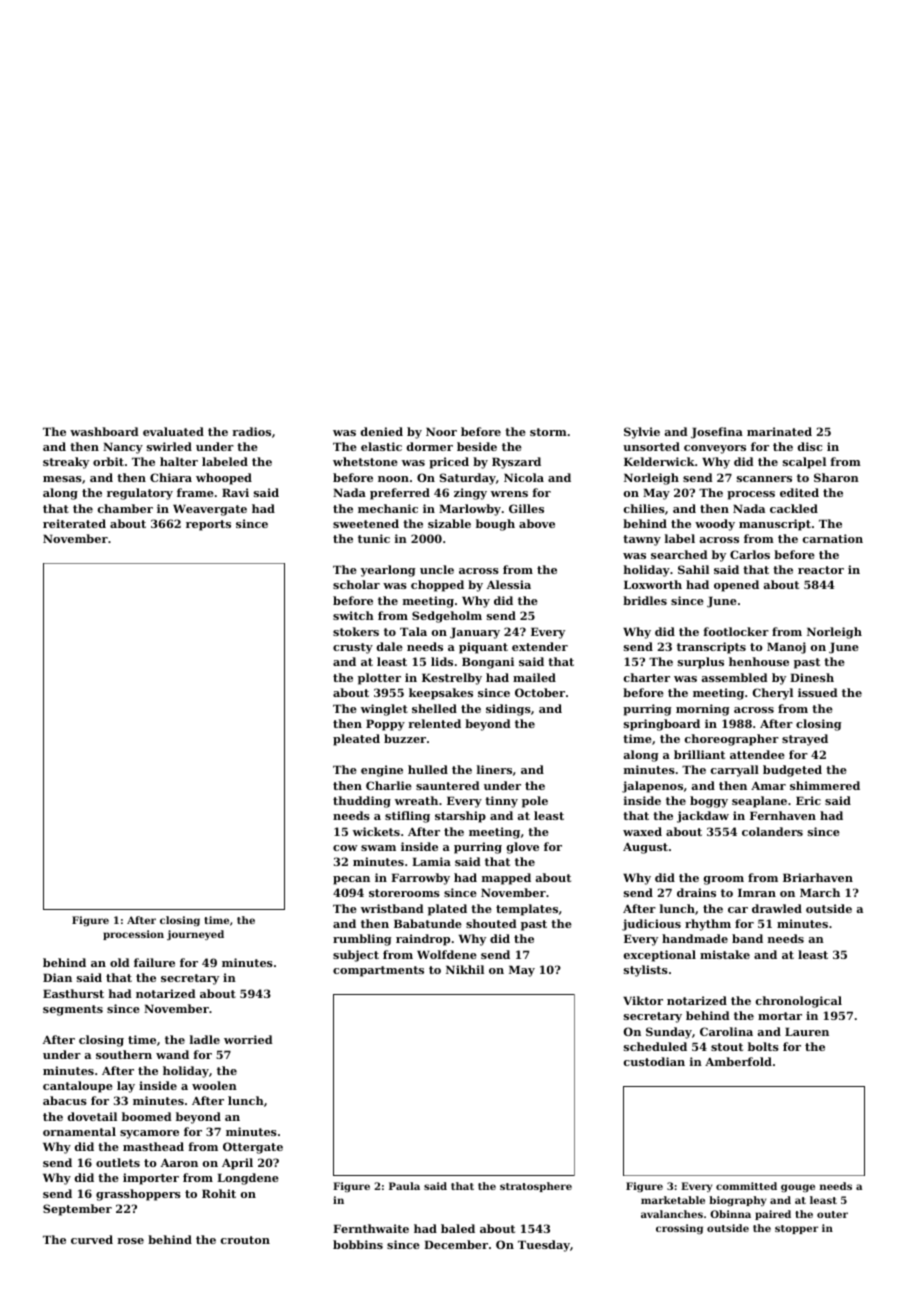  Describe the element at coordinates (805, 740) in the page. I see `strayed` at that location.
